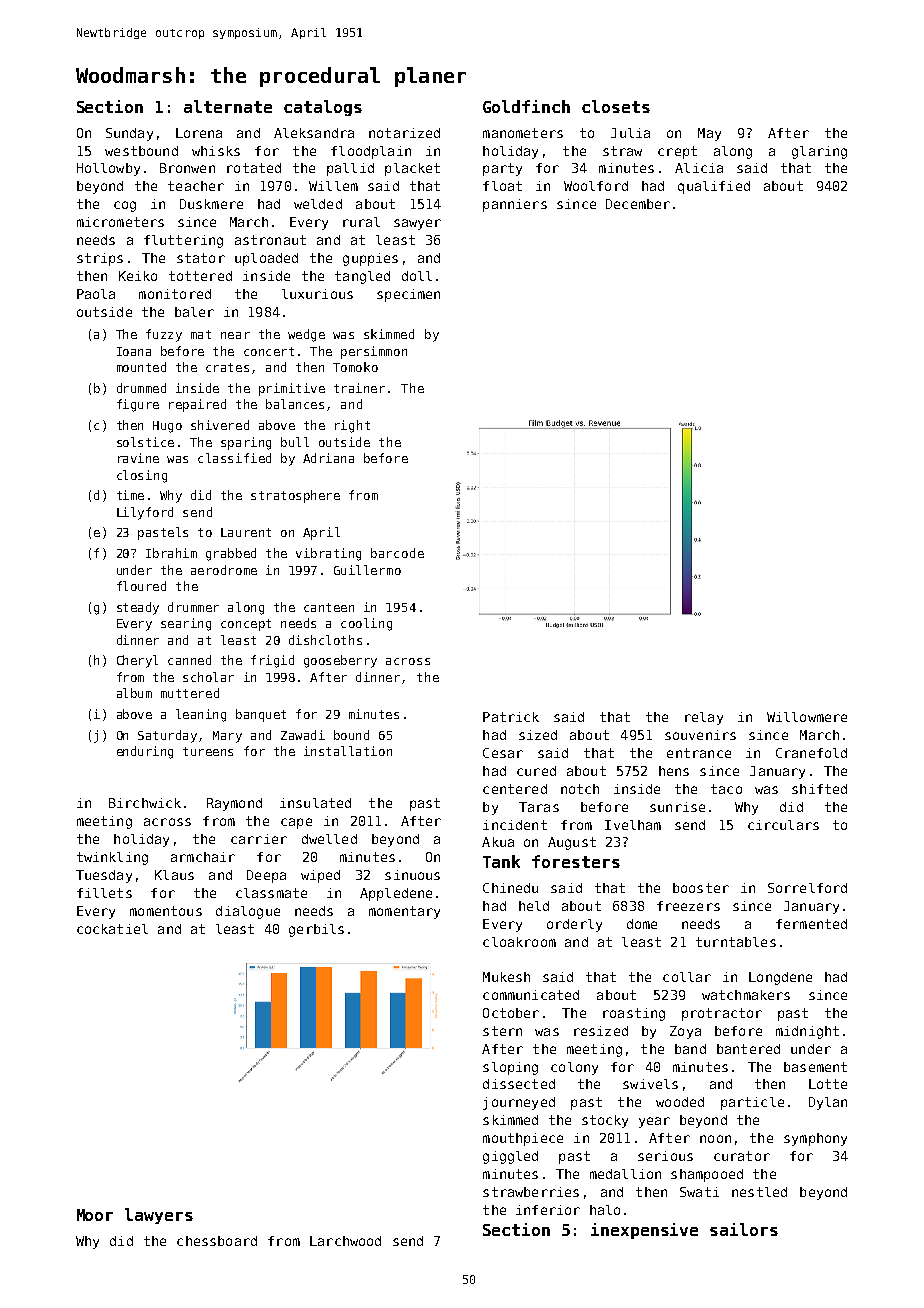 The width and height of the screenshot is (924, 1308). What do you see at coordinates (408, 295) in the screenshot?
I see `specimen` at bounding box center [408, 295].
